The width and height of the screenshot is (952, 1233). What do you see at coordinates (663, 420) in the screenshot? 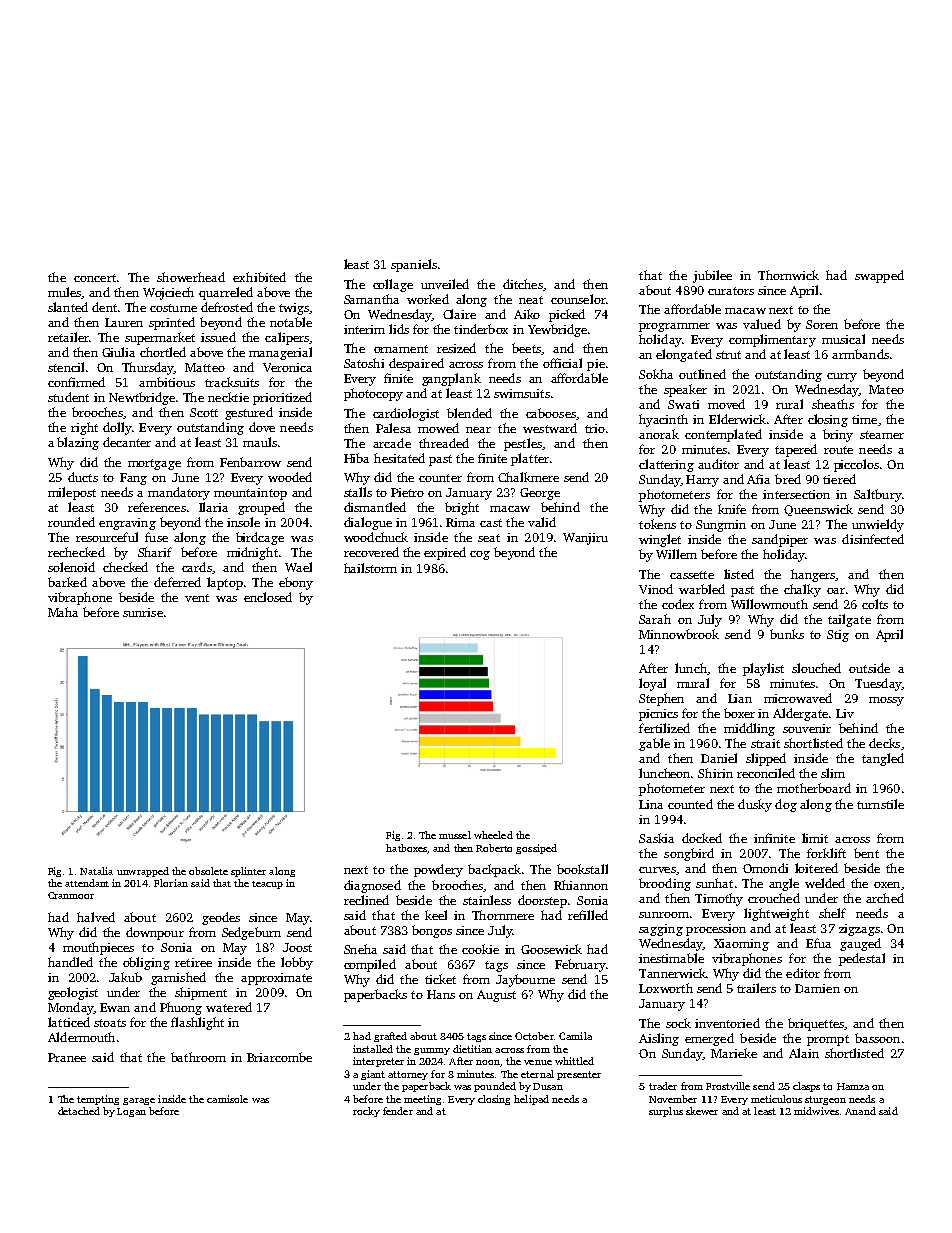
I see `hyacinth` at bounding box center [663, 420].
